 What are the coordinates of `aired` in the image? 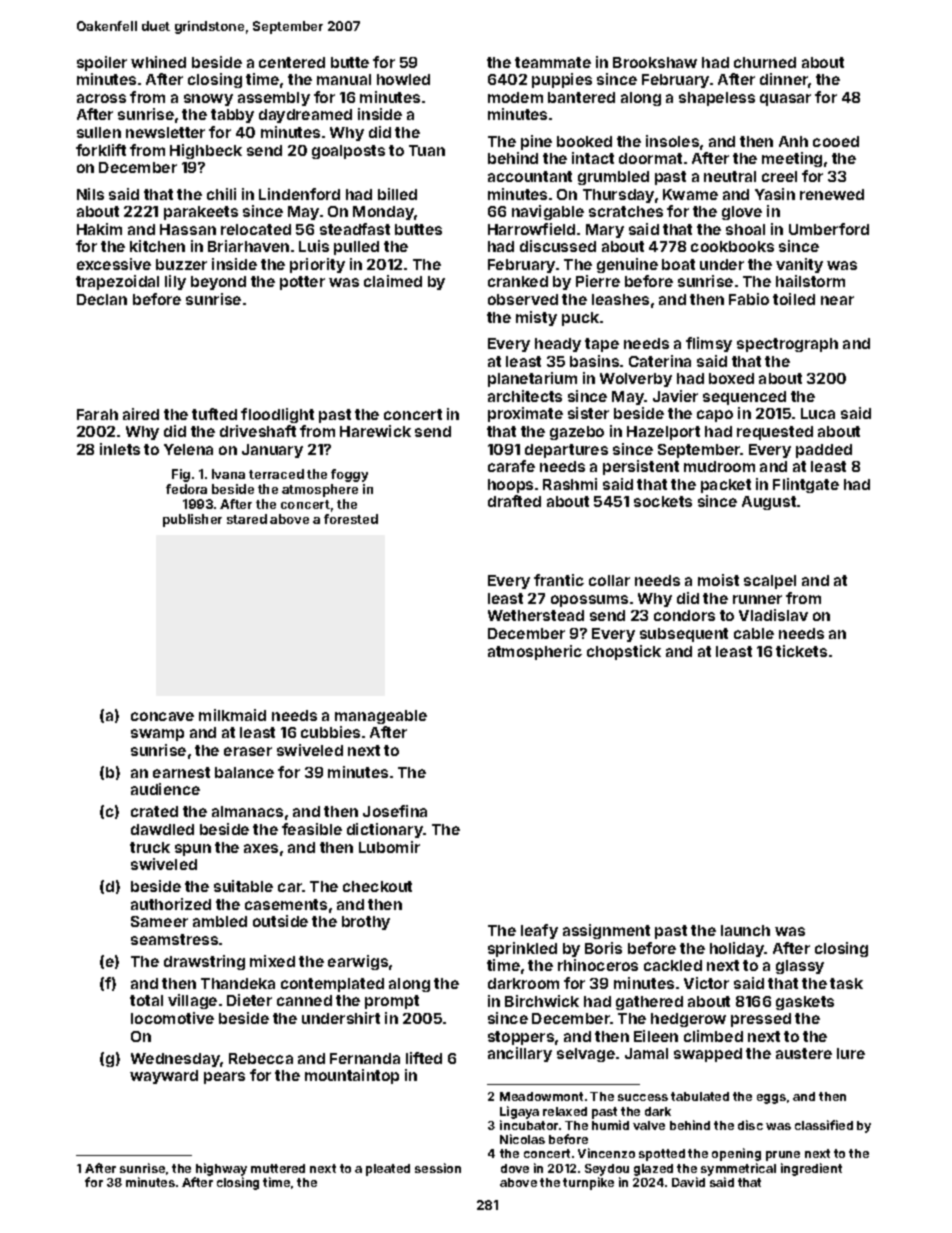 It's located at (141, 414).
